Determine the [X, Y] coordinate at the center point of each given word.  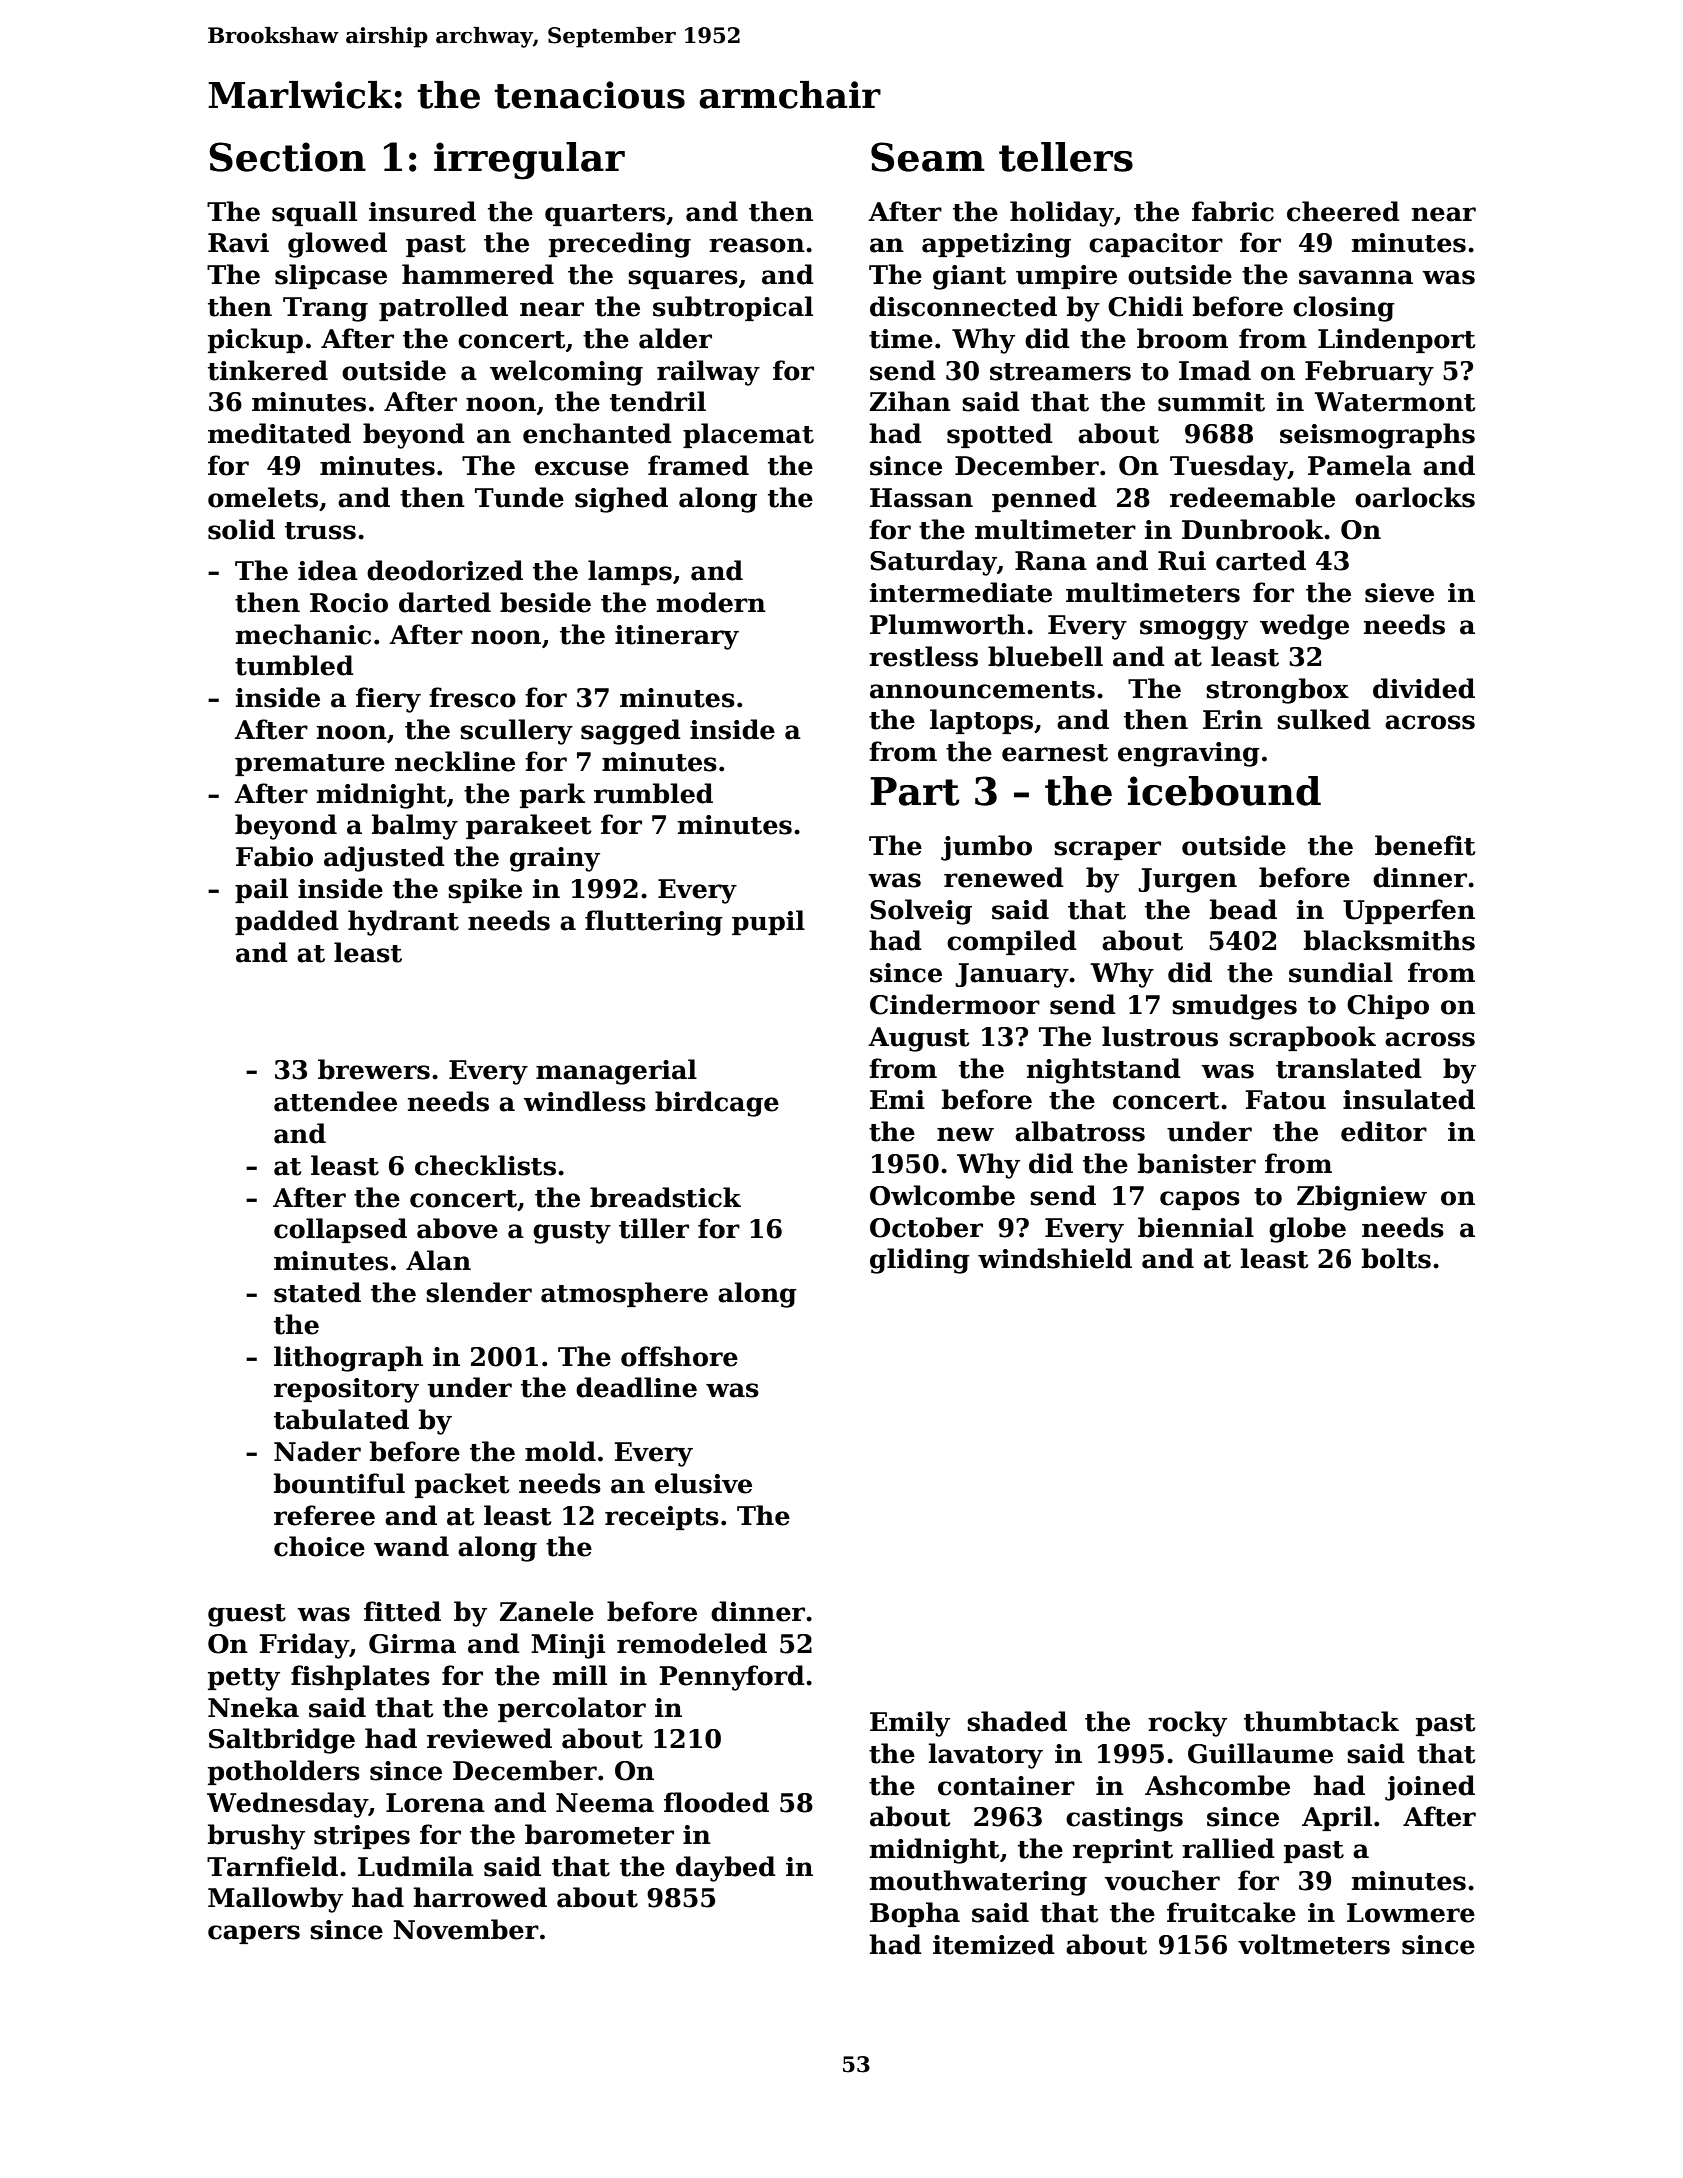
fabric [1233, 211]
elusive [703, 1483]
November [466, 1929]
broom [1182, 338]
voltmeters [1314, 1944]
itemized [994, 1944]
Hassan [921, 498]
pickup [255, 340]
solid [241, 529]
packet [462, 1485]
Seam [928, 157]
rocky [1187, 1724]
